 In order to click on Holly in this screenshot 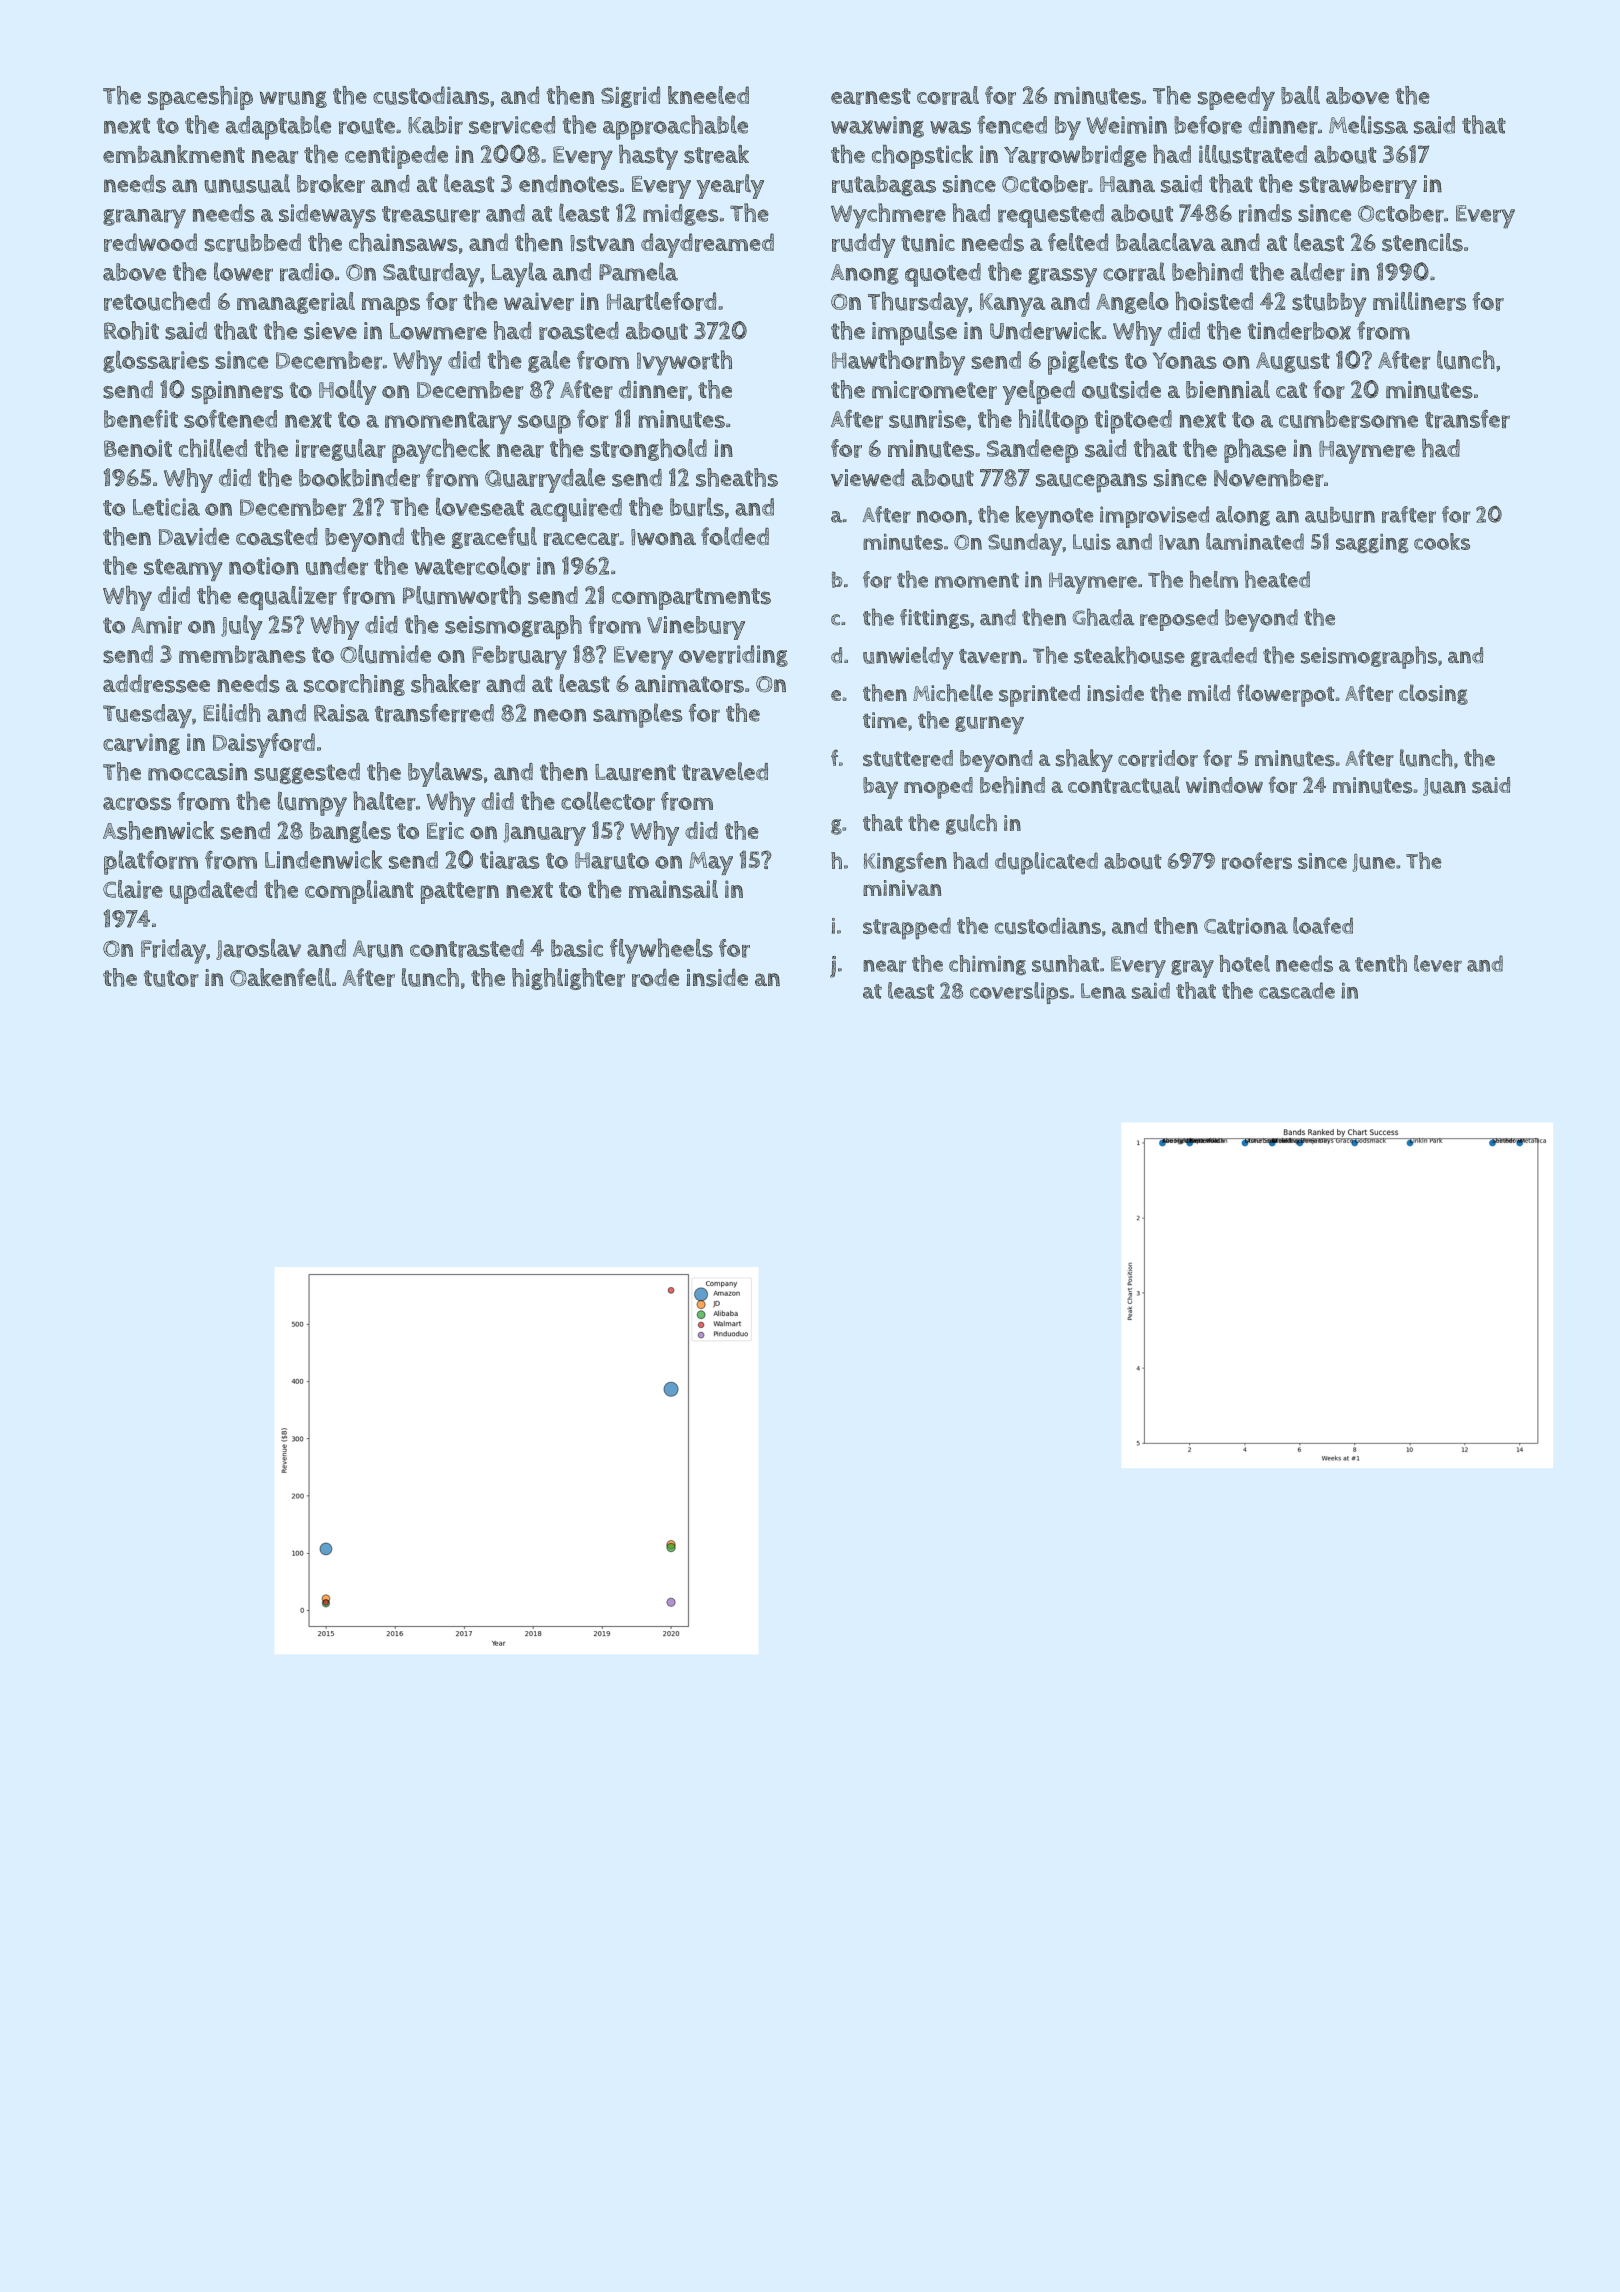, I will do `click(348, 392)`.
